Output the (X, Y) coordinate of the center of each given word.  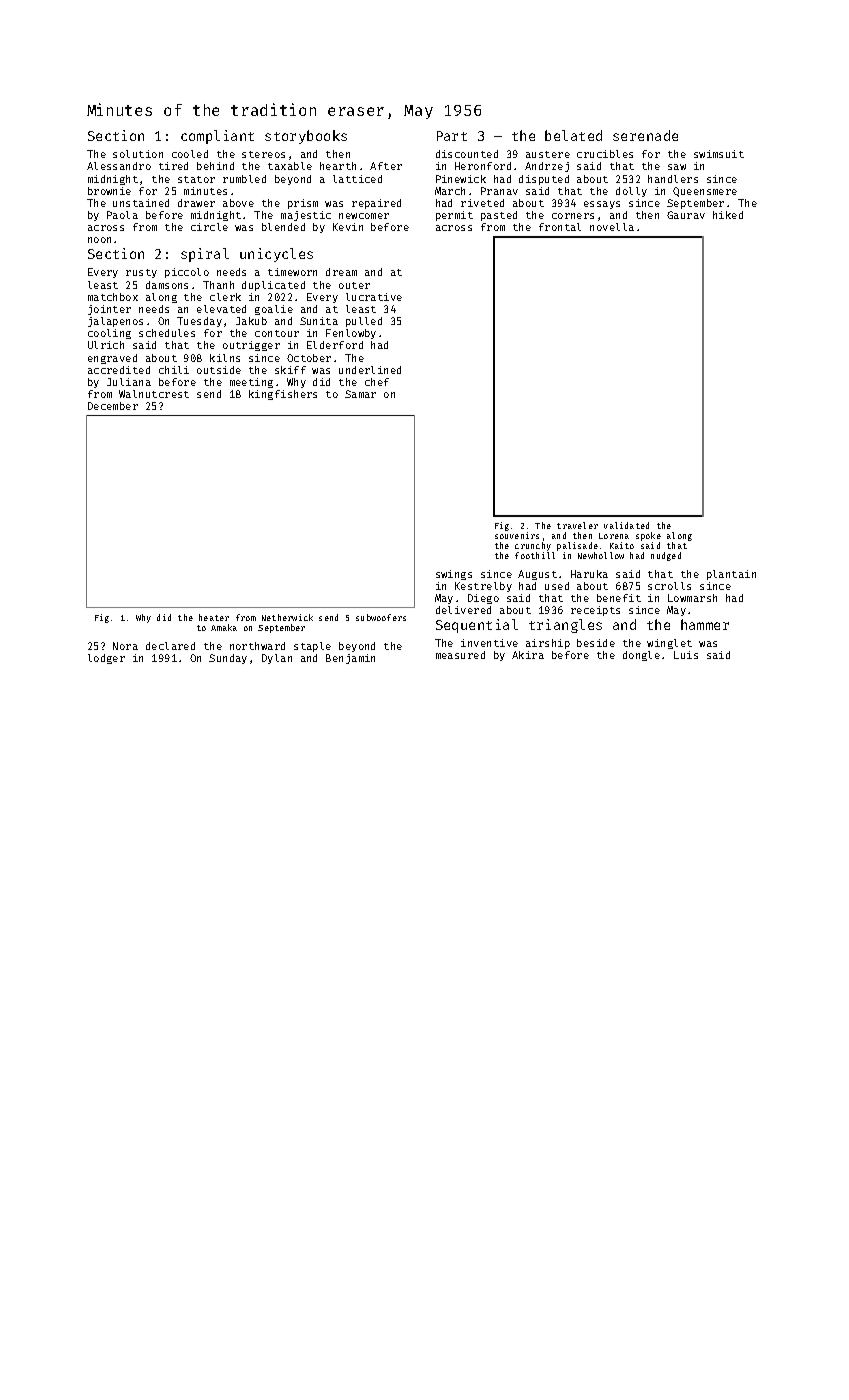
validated (626, 525)
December (113, 406)
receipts (595, 611)
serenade (645, 135)
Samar (360, 394)
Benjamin (350, 659)
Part (452, 136)
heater (214, 617)
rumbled (244, 179)
